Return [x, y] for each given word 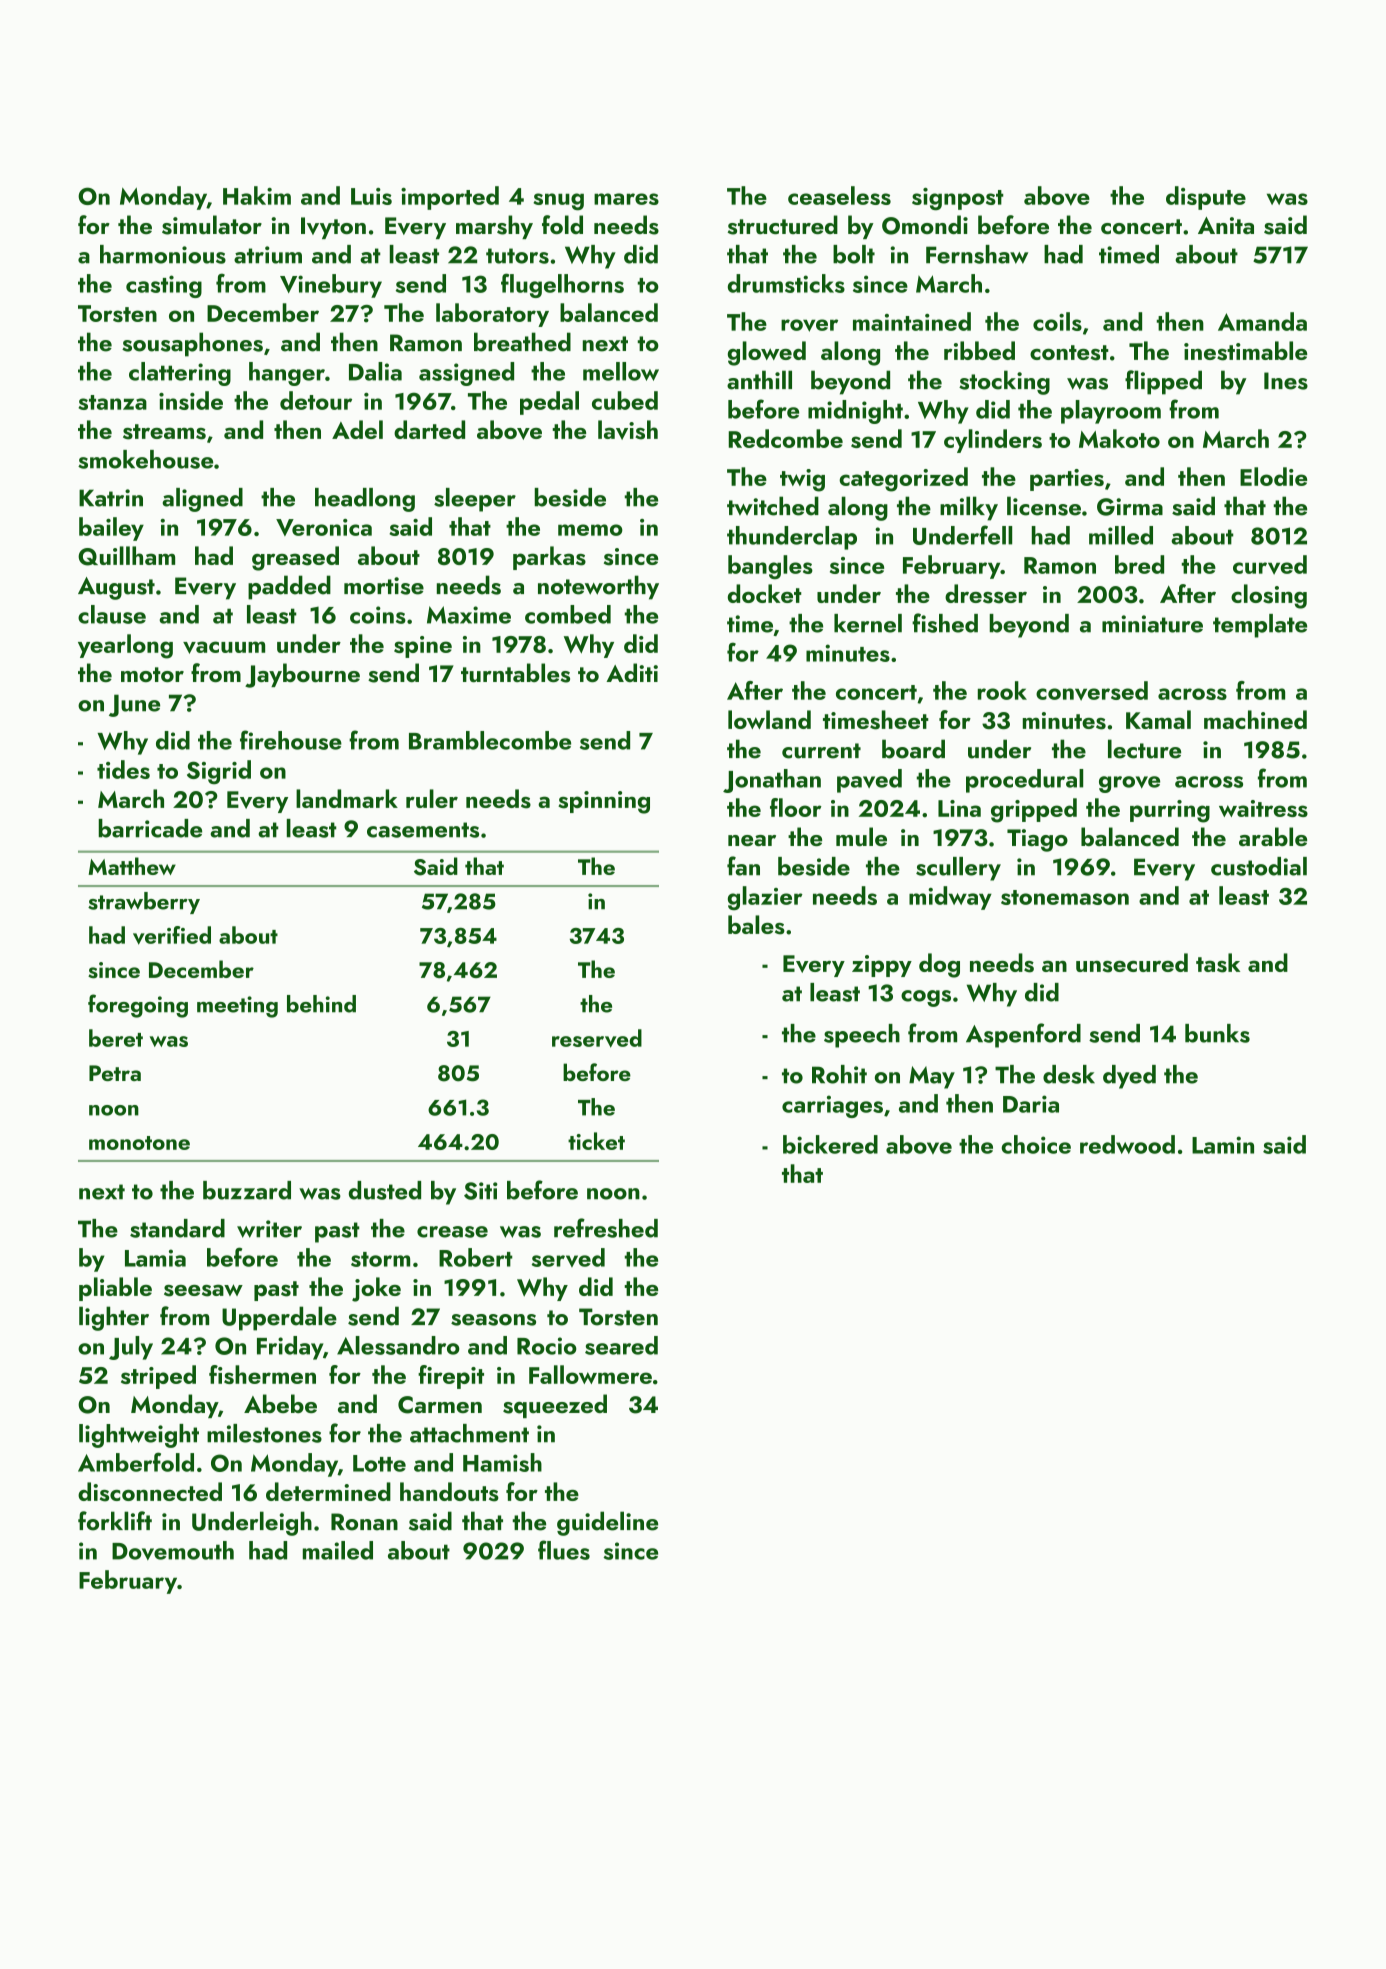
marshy [494, 227]
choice [1036, 1144]
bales [756, 925]
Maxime [469, 615]
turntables [515, 673]
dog [939, 965]
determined [328, 1491]
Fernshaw [977, 254]
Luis [371, 196]
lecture [1144, 749]
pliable [115, 1289]
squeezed [555, 1406]
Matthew [132, 866]
